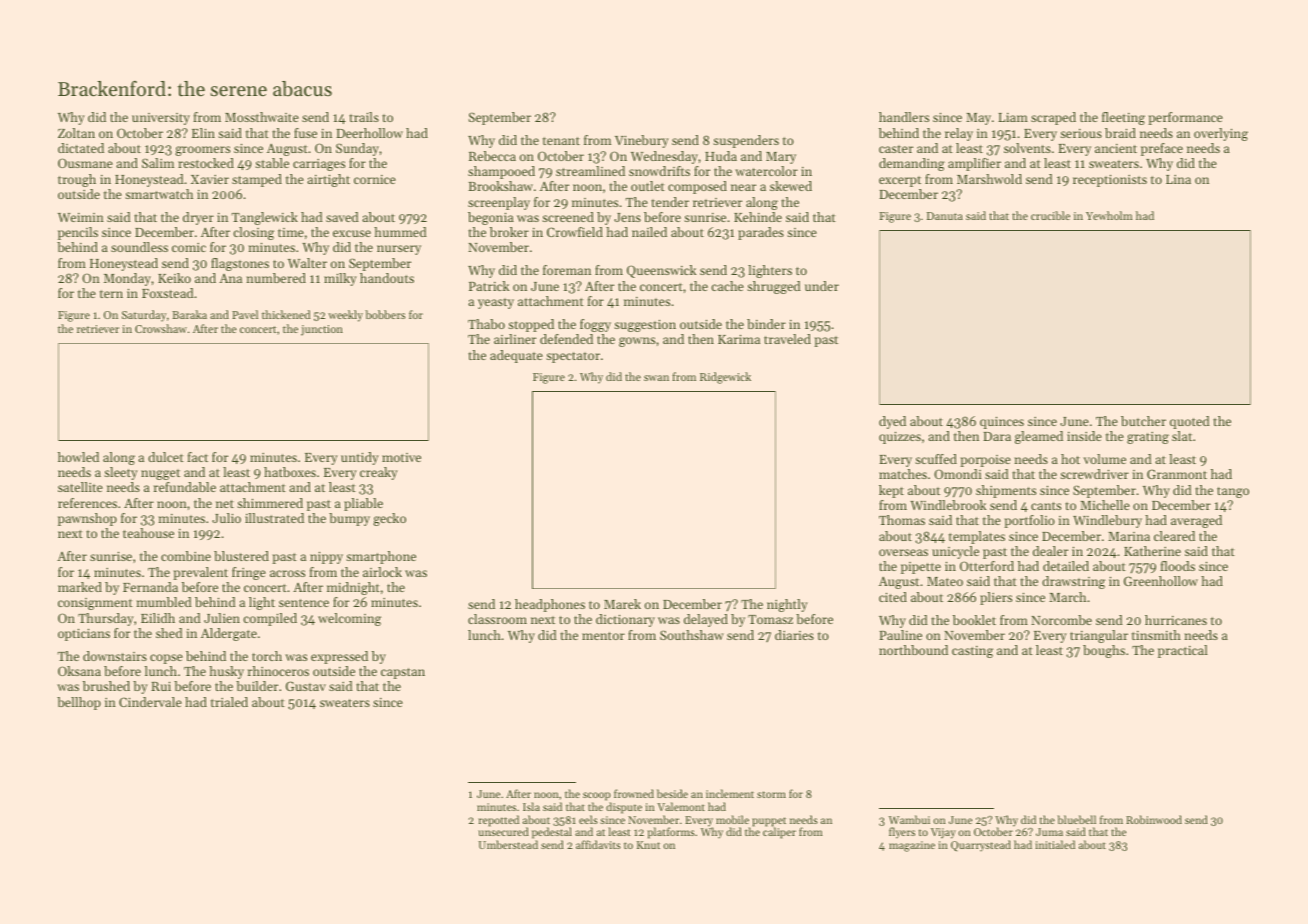  What do you see at coordinates (531, 806) in the screenshot?
I see `Isla` at bounding box center [531, 806].
